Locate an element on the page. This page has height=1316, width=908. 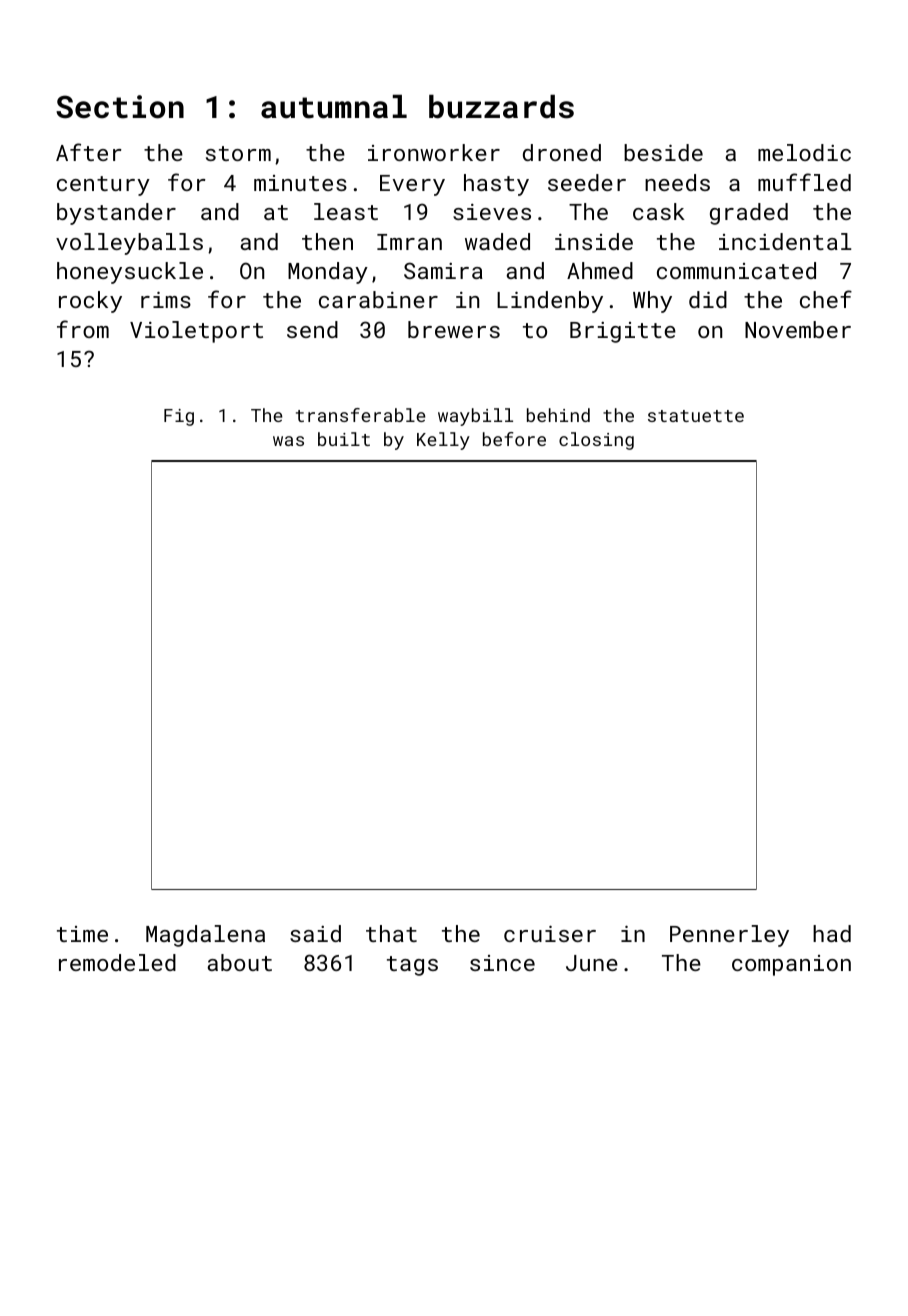
was is located at coordinates (288, 441).
